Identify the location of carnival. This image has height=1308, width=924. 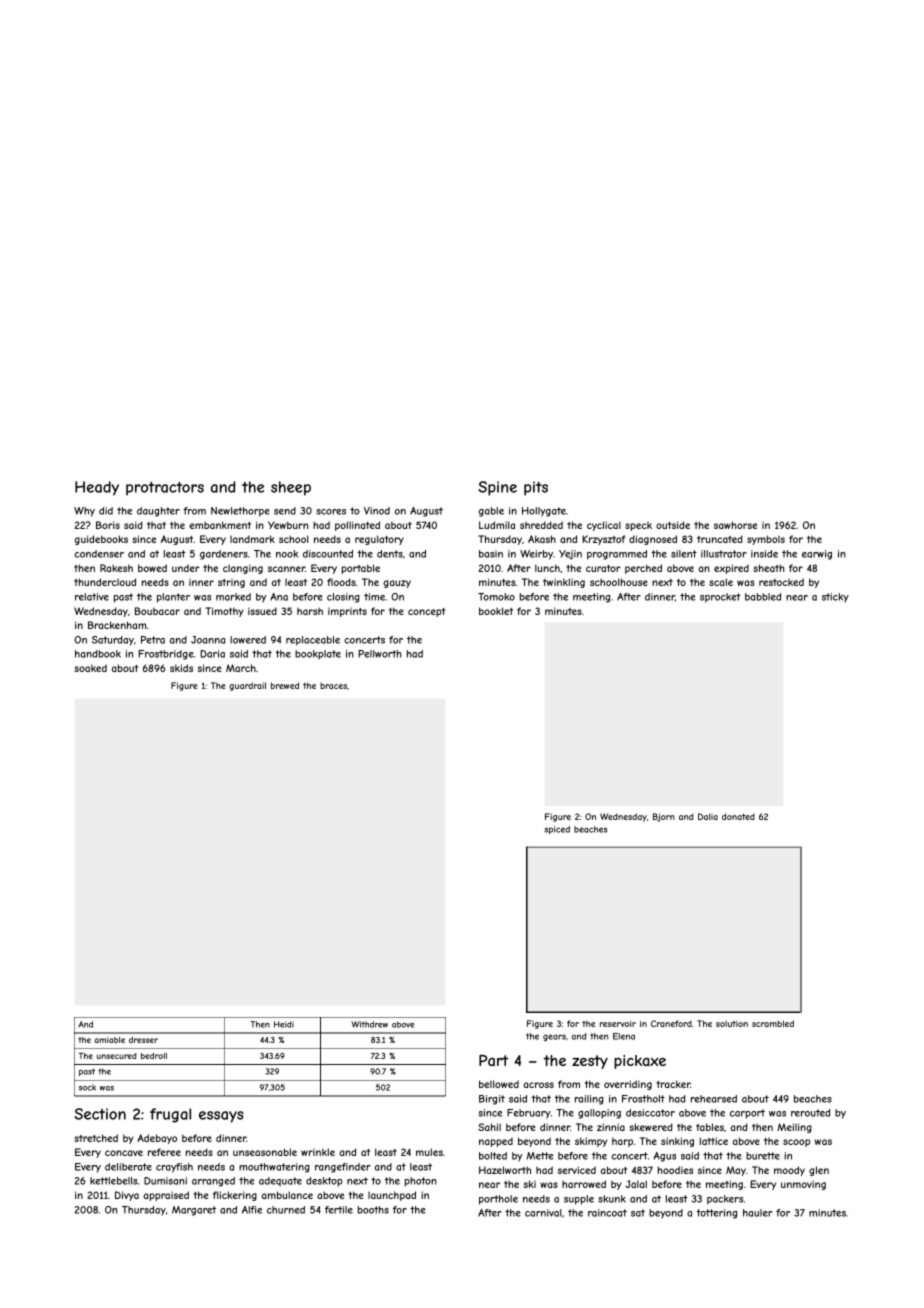
(543, 1213).
